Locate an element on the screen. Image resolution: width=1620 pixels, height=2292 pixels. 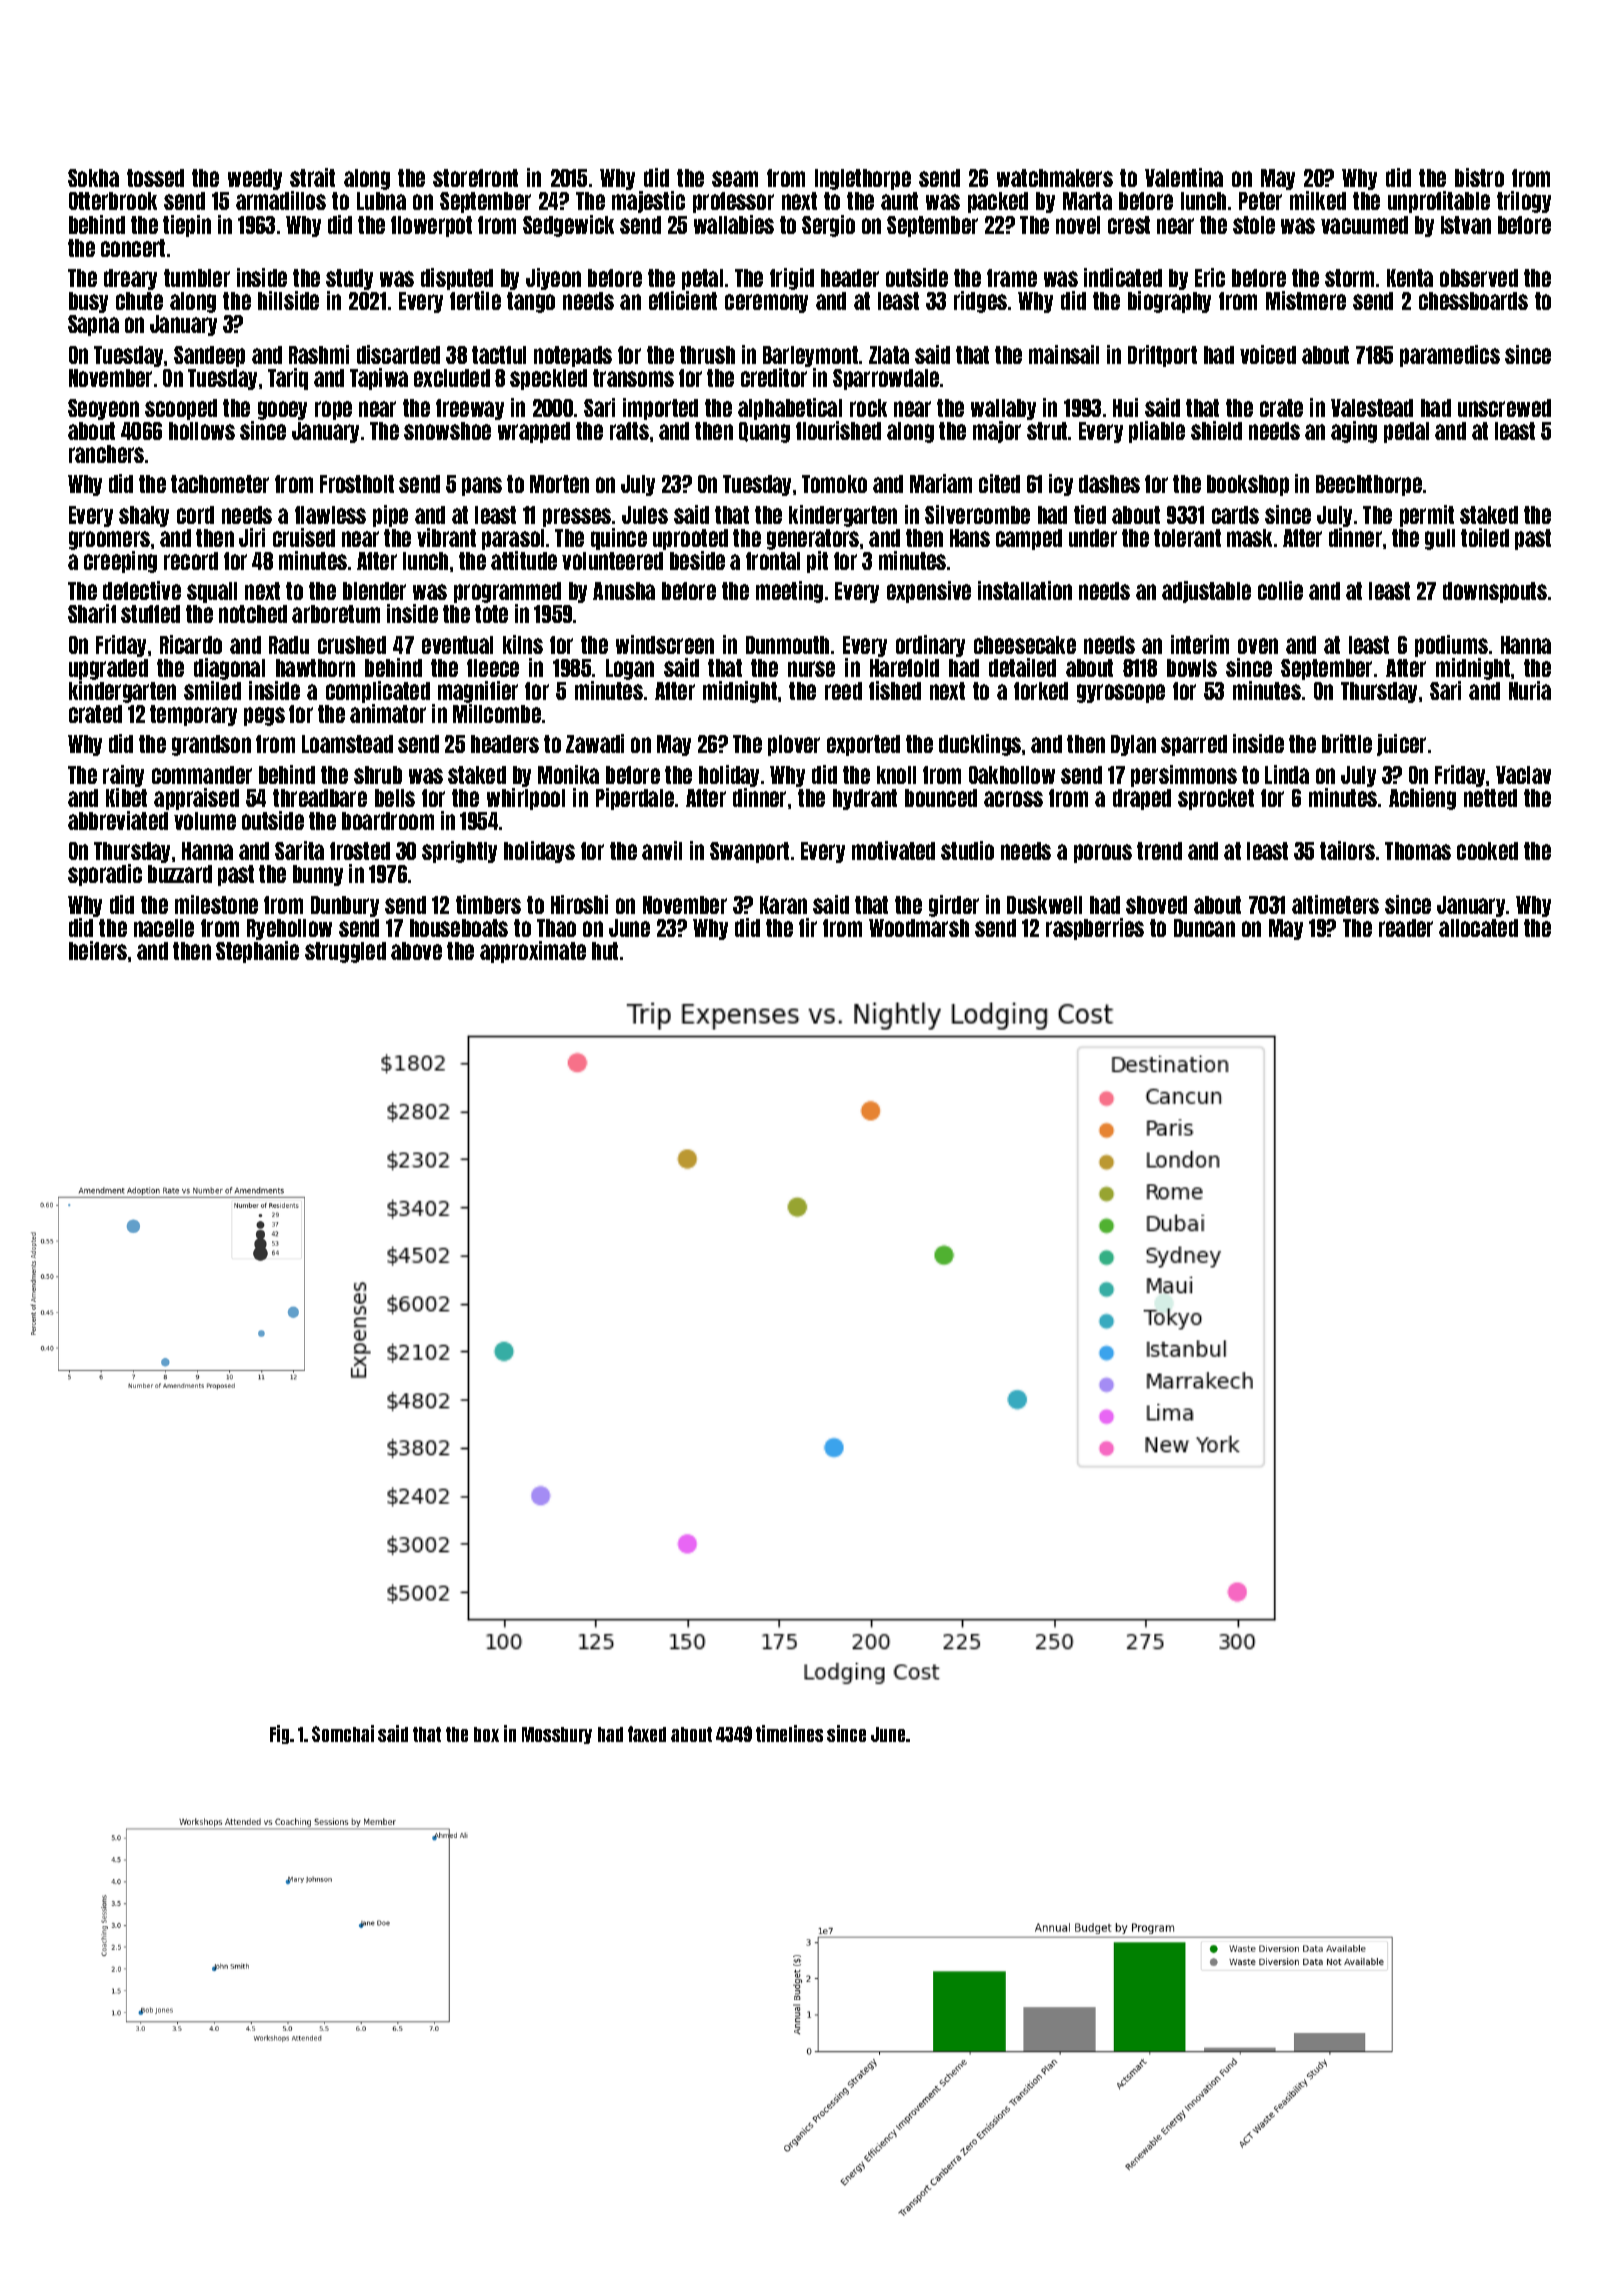
Mossbury is located at coordinates (557, 1735).
